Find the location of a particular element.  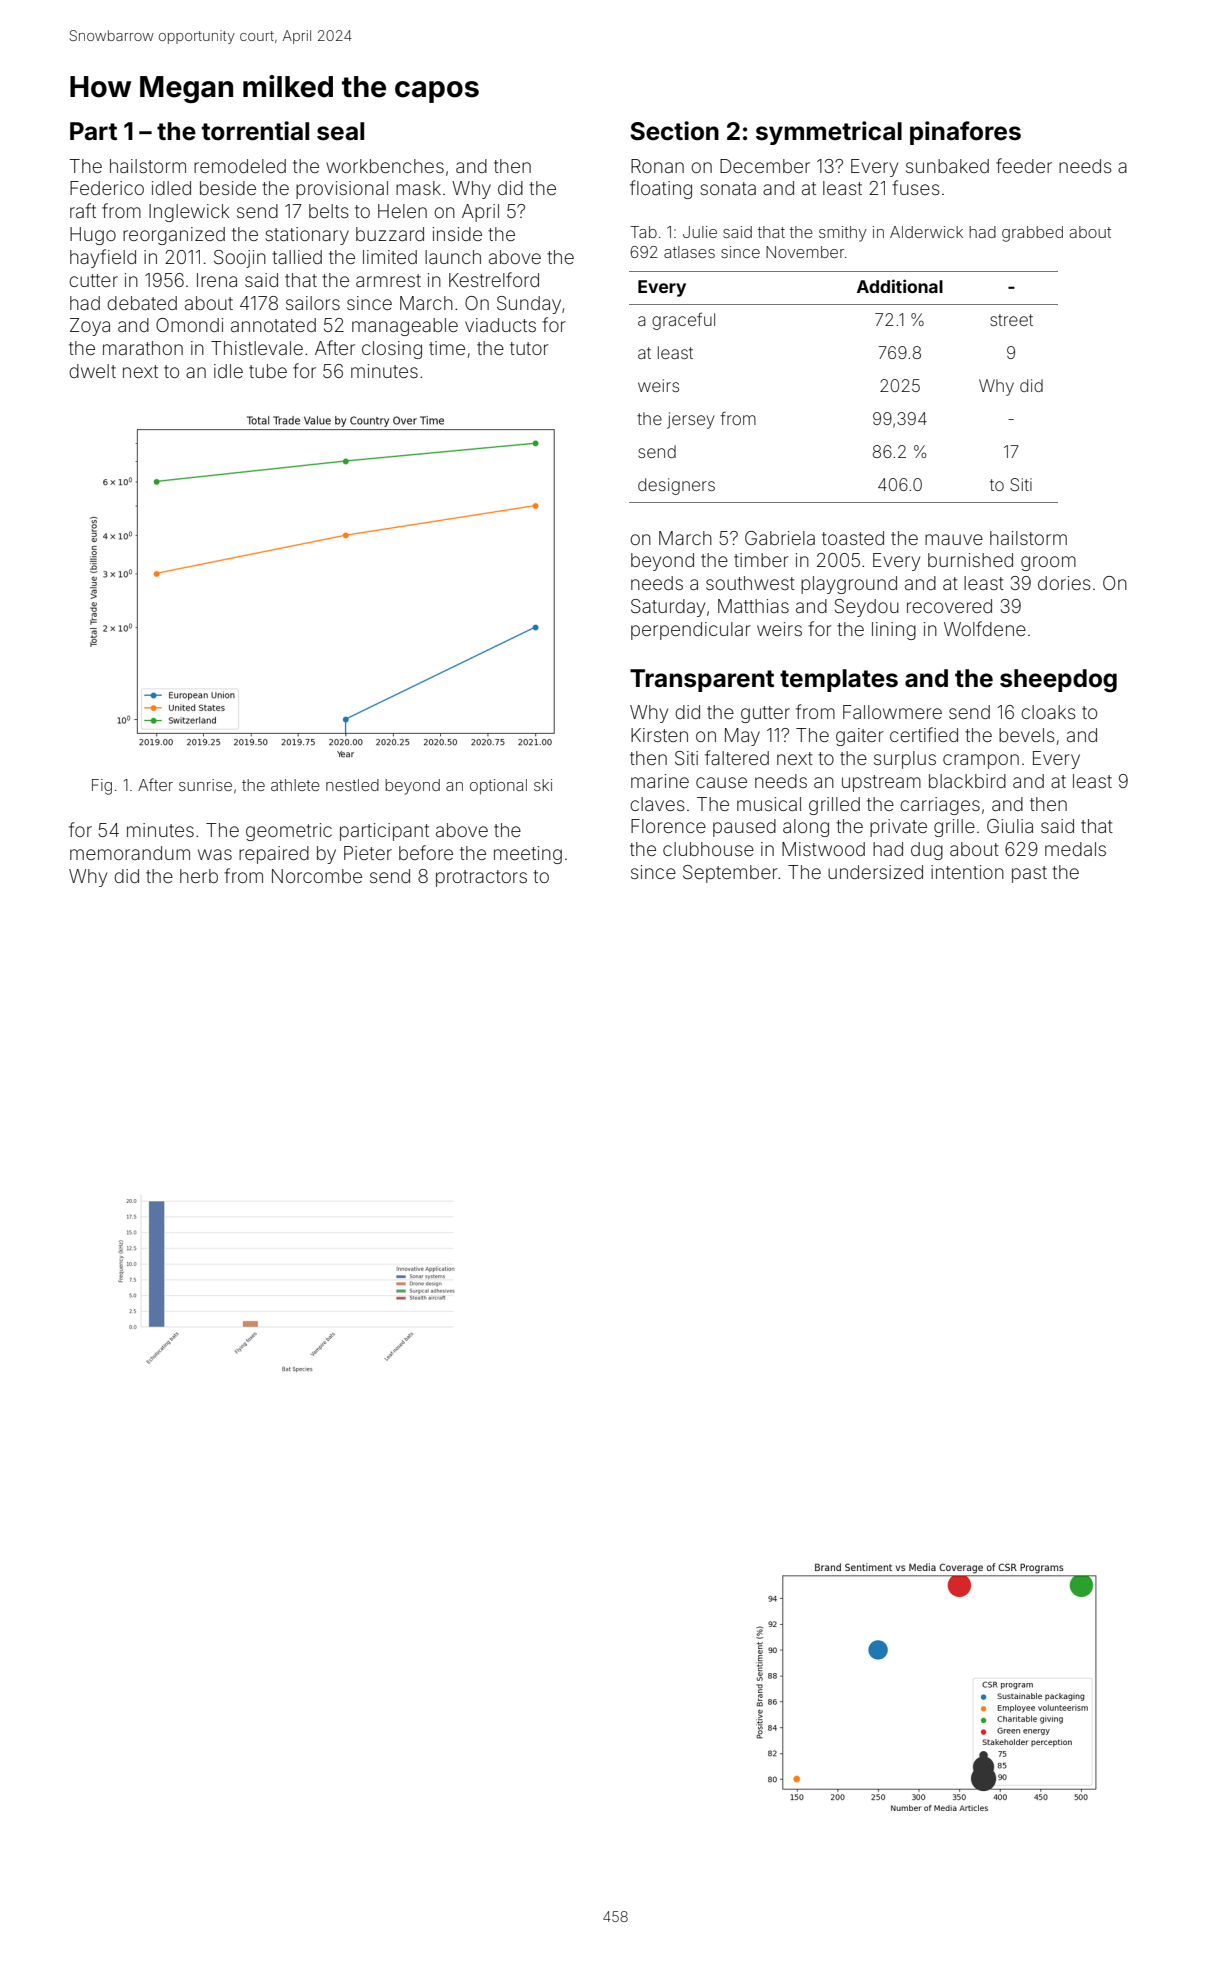

mauve is located at coordinates (954, 539).
